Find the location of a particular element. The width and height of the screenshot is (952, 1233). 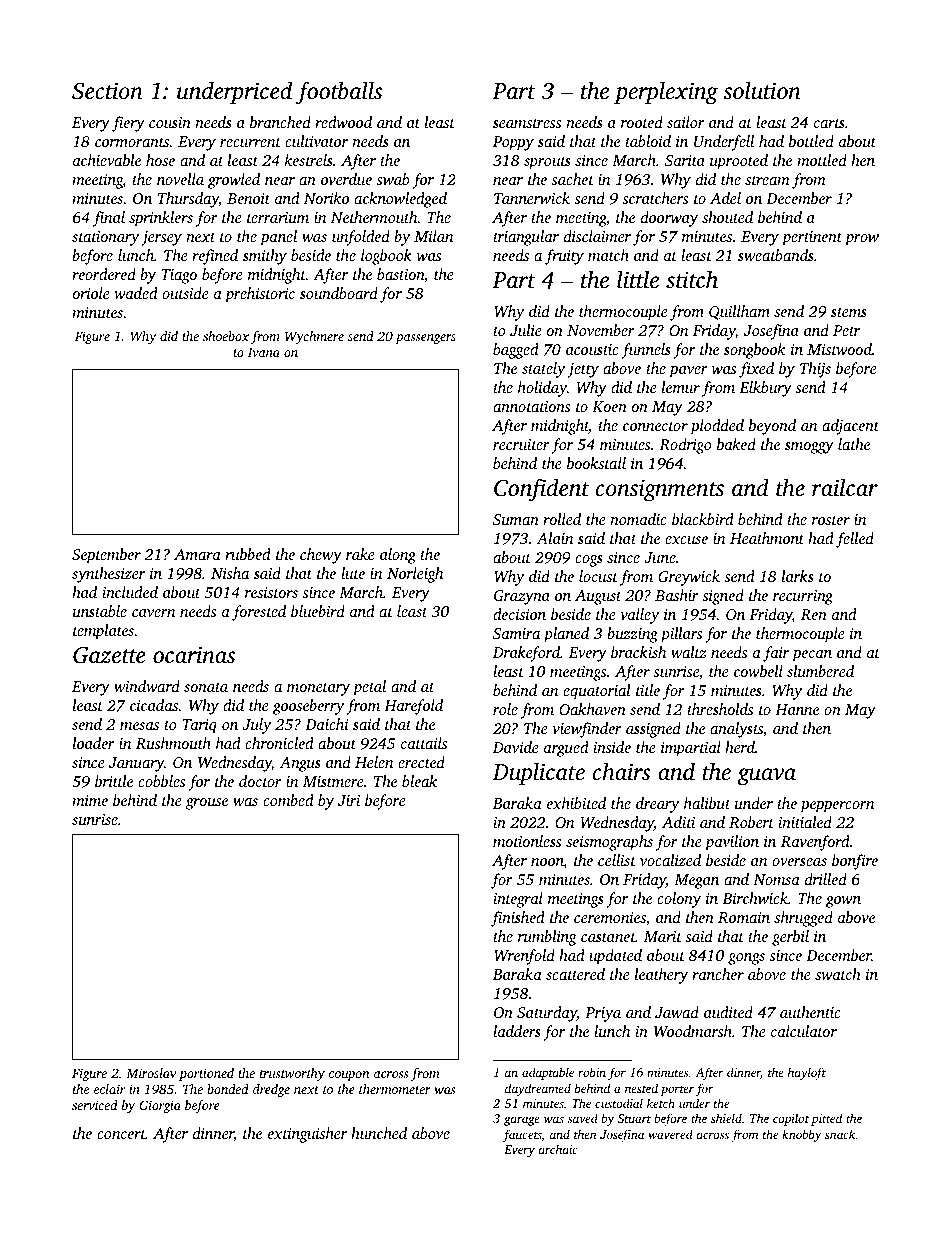

Hanne is located at coordinates (797, 709).
